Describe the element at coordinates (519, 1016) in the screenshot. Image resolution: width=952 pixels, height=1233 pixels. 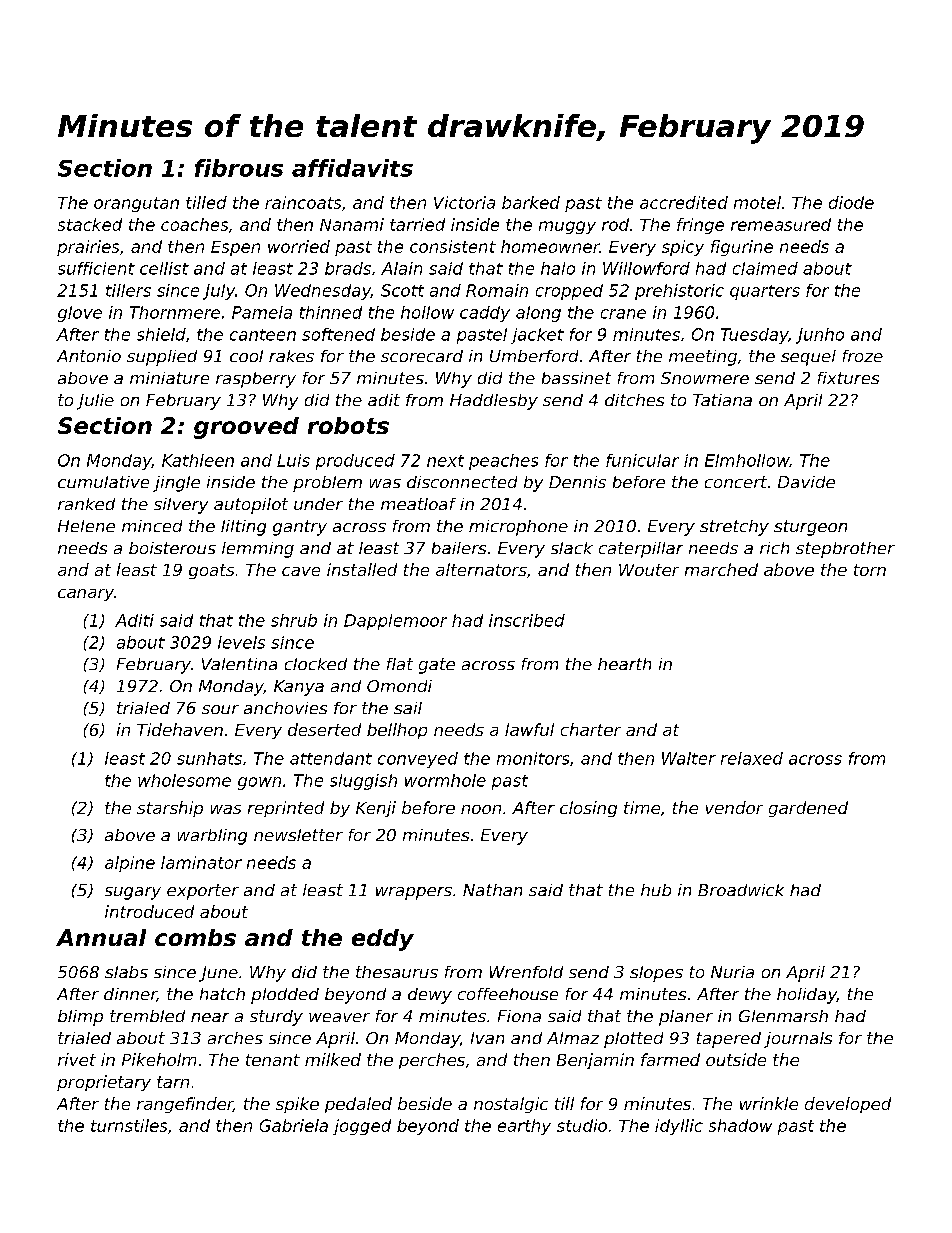
I see `Fiona` at that location.
